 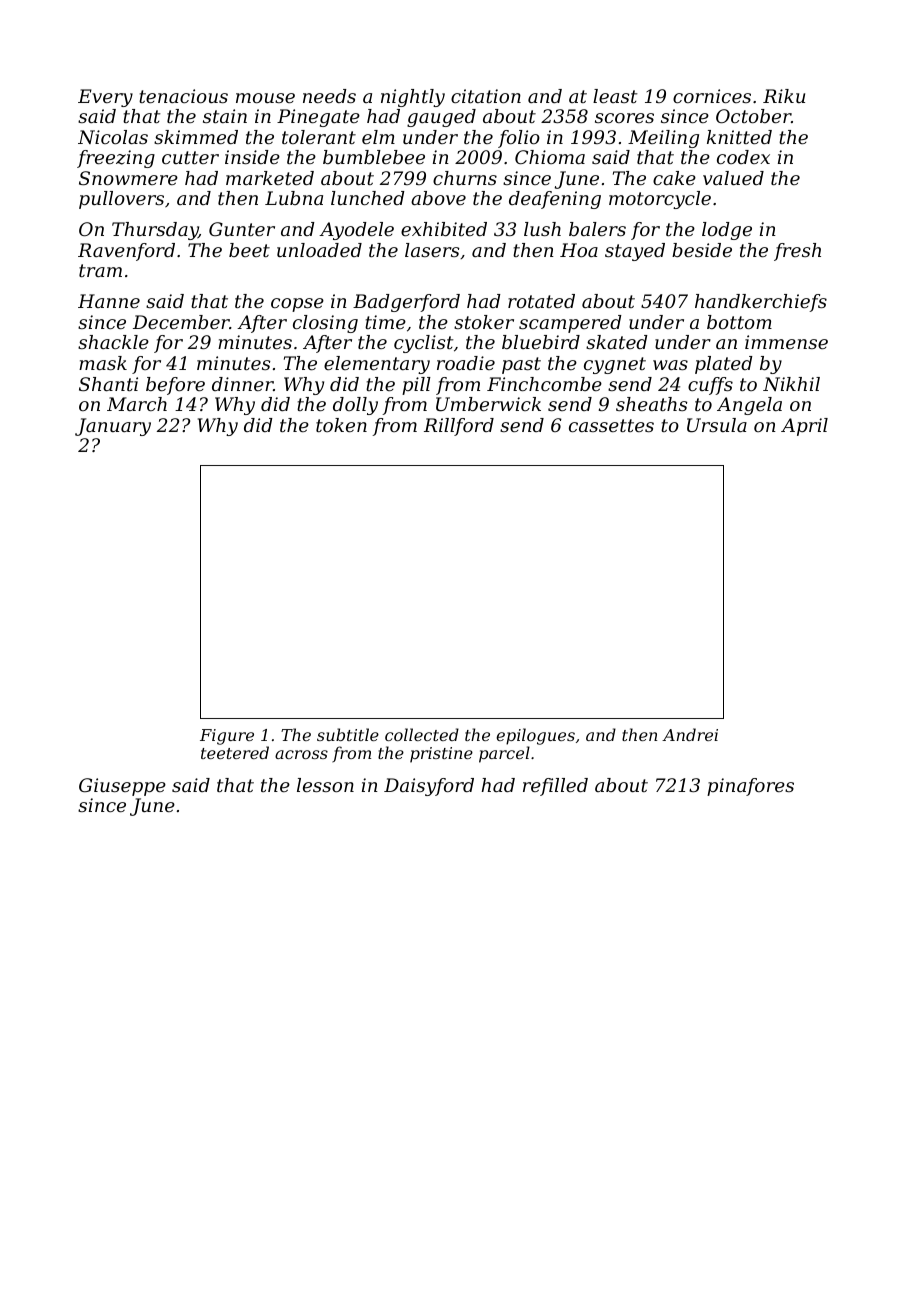 What do you see at coordinates (535, 736) in the document?
I see `epilogues` at bounding box center [535, 736].
